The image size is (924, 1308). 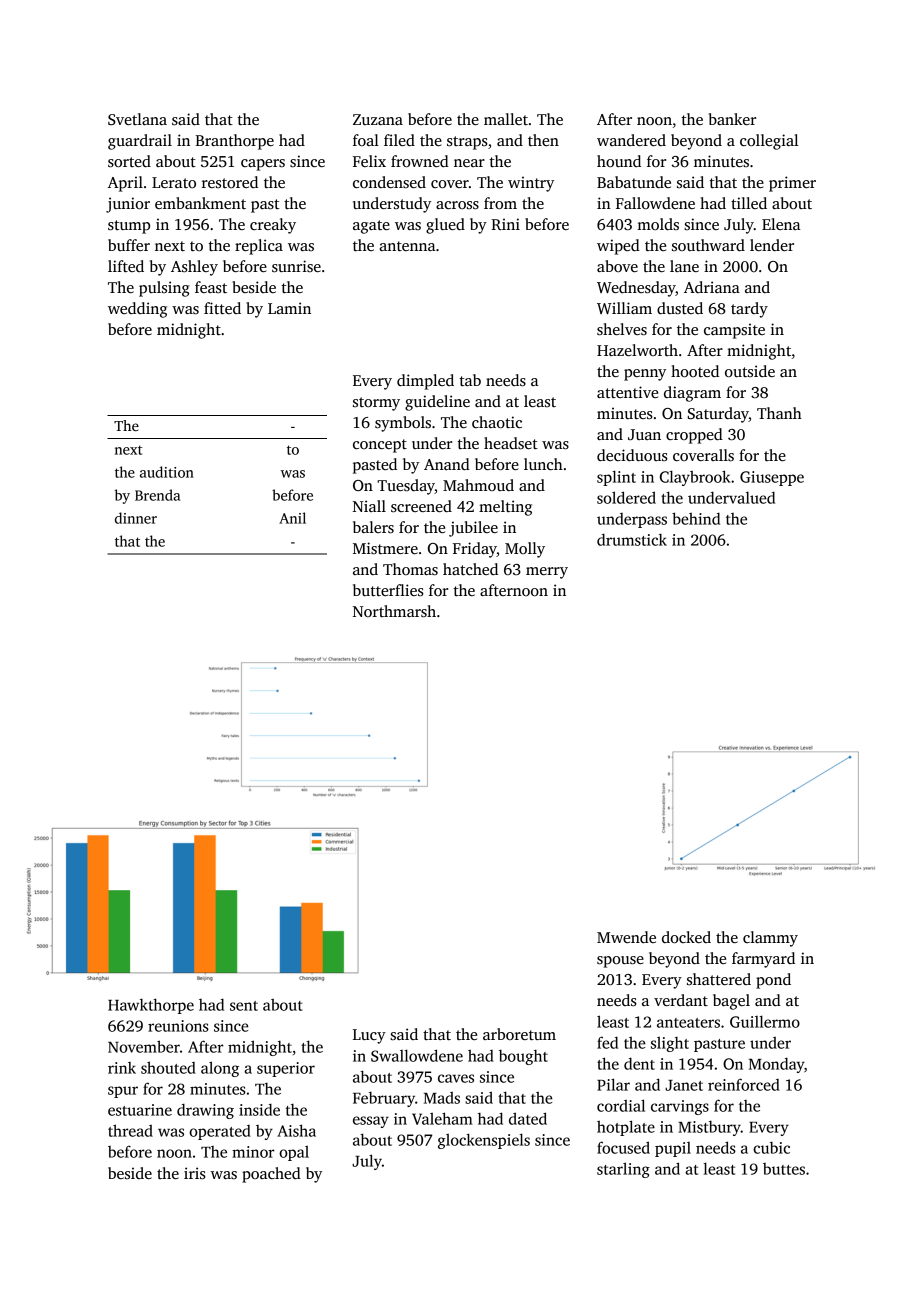 What do you see at coordinates (407, 246) in the screenshot?
I see `antenna` at bounding box center [407, 246].
